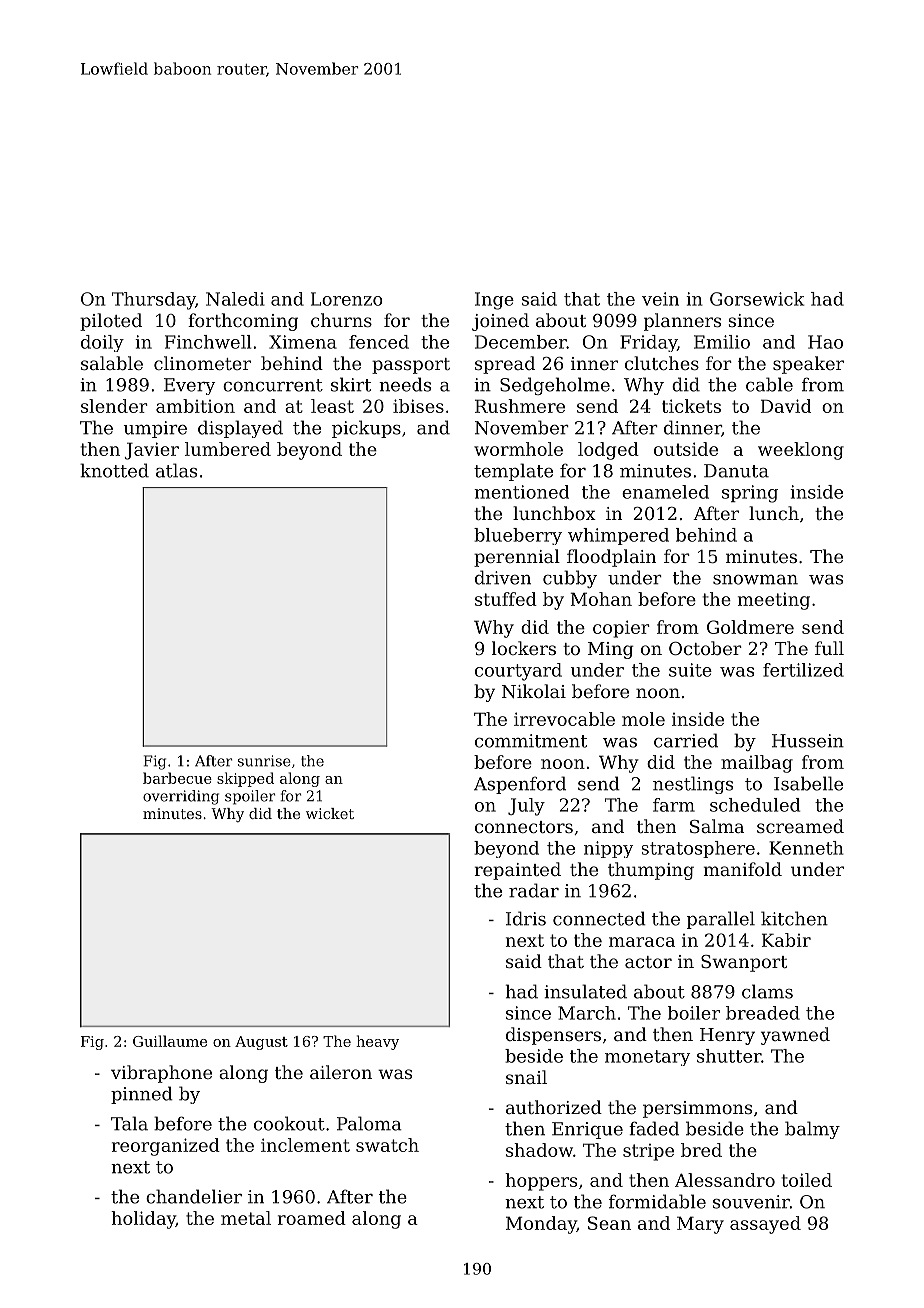 This document has height=1308, width=924. I want to click on pickups, so click(366, 429).
